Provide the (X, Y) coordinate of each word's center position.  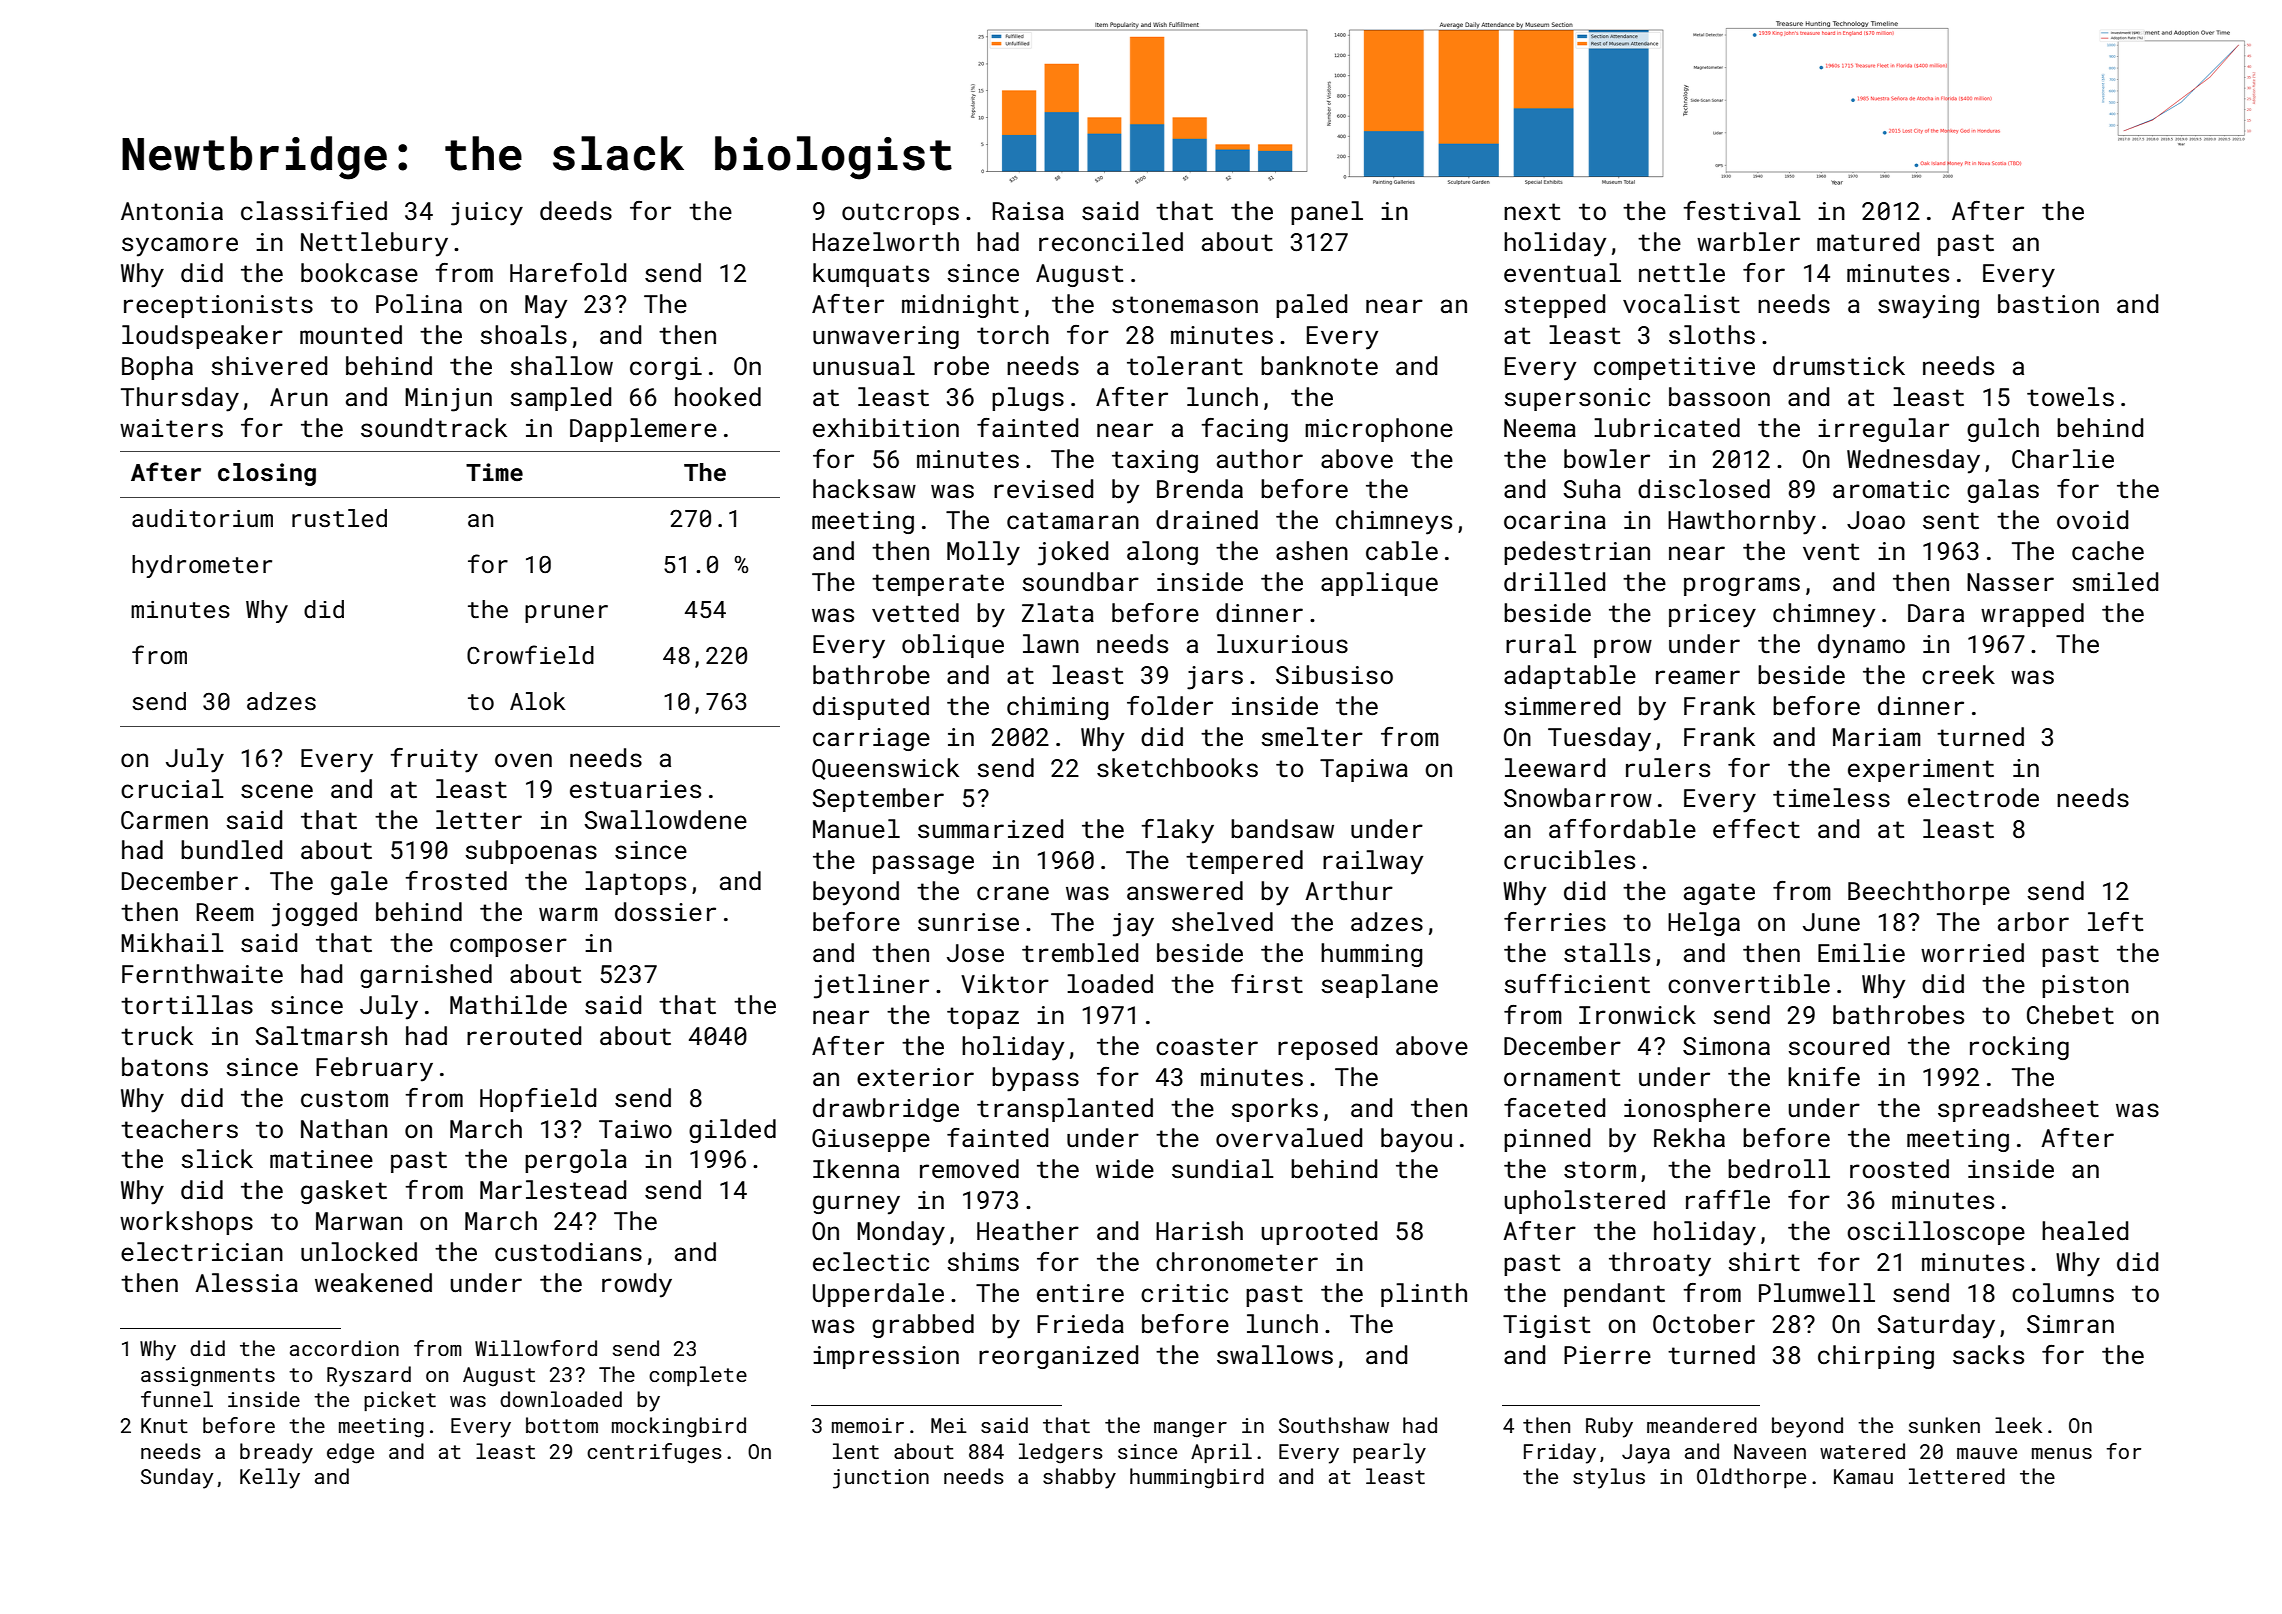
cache (2108, 551)
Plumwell (1817, 1293)
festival (1742, 211)
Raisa (1028, 211)
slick (217, 1159)
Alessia (246, 1283)
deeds (576, 211)
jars (1215, 678)
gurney (856, 1205)
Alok (538, 701)
